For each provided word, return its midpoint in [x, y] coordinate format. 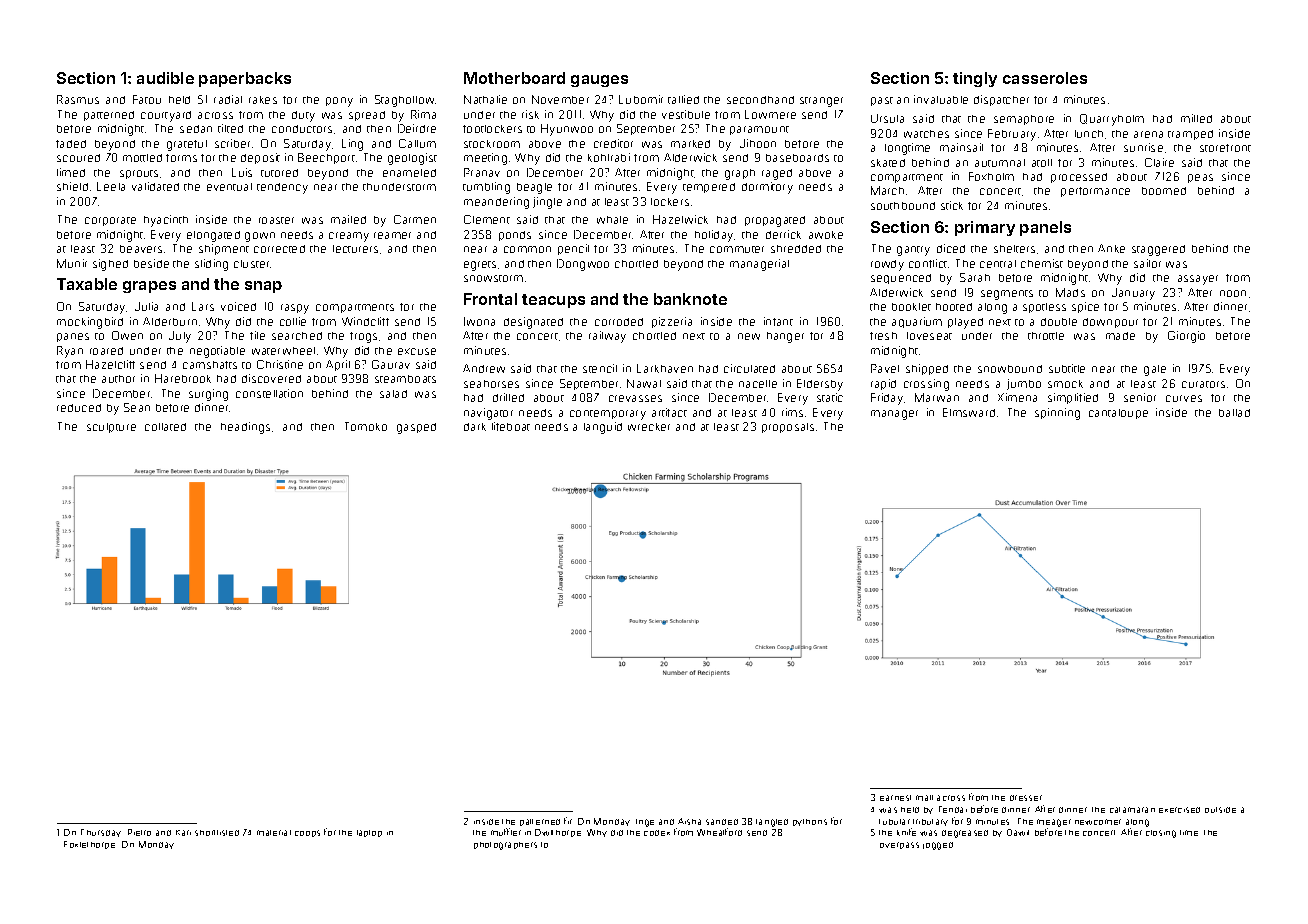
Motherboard [514, 78]
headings [245, 428]
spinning [1057, 414]
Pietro [139, 832]
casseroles [1045, 78]
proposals [788, 428]
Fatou [147, 99]
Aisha [689, 821]
